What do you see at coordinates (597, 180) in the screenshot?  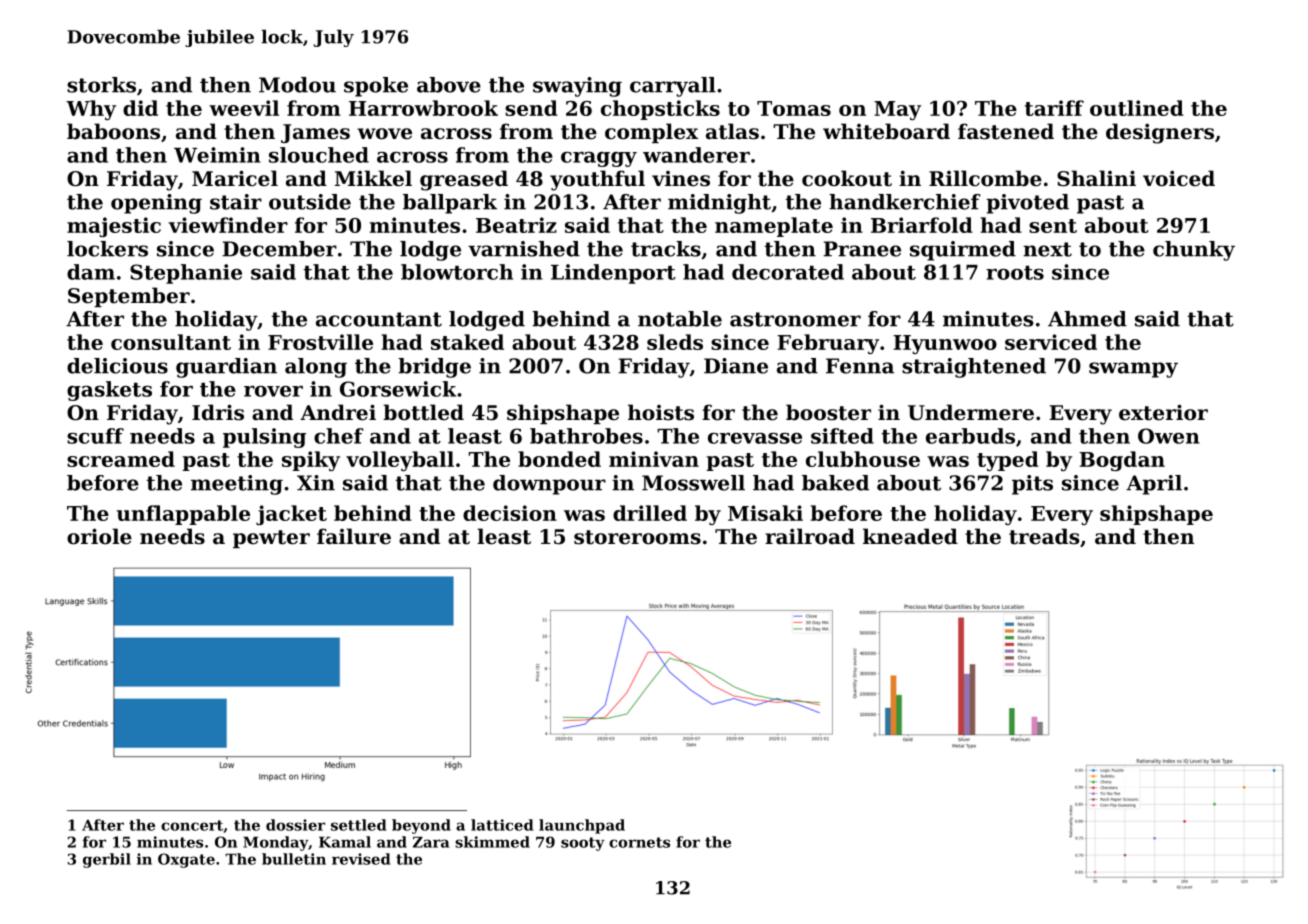 I see `youthful` at bounding box center [597, 180].
